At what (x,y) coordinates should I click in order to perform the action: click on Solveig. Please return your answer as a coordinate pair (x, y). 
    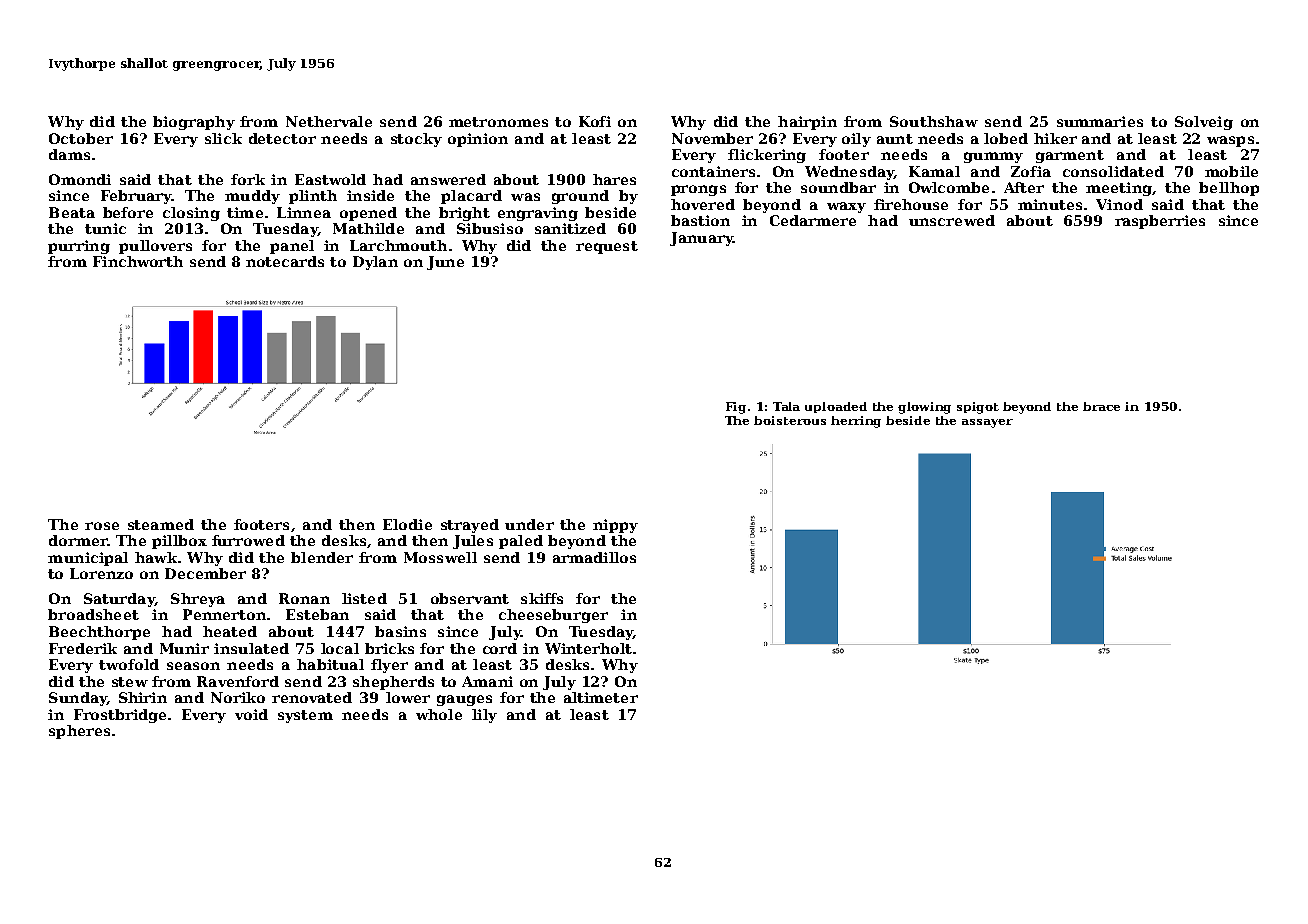
    Looking at the image, I should click on (1204, 123).
